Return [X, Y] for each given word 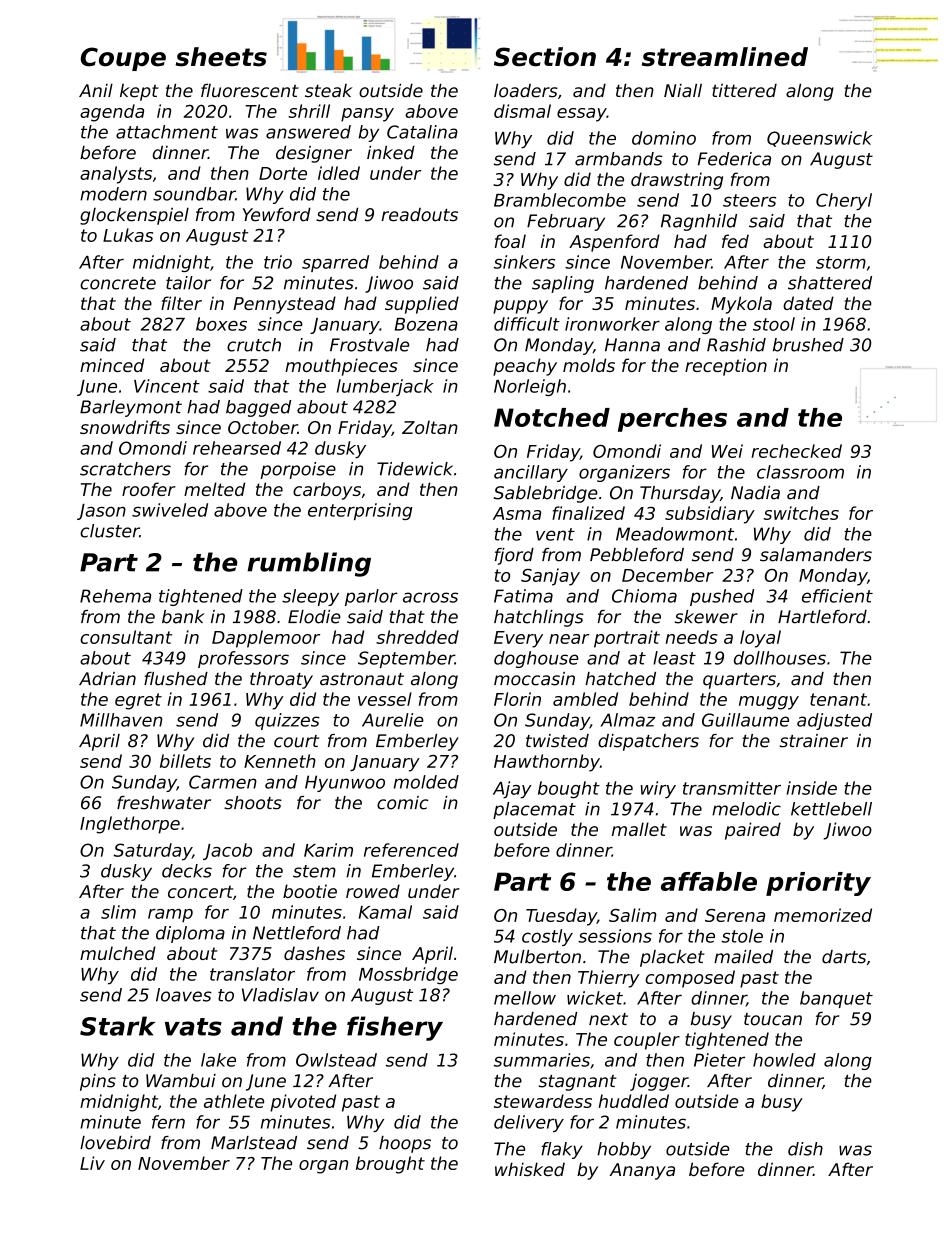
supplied [422, 305]
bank [183, 617]
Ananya [642, 1171]
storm [841, 262]
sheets [221, 57]
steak [328, 91]
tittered [744, 91]
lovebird [115, 1143]
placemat [534, 810]
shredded [417, 637]
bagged [258, 408]
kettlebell [831, 809]
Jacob [227, 851]
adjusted [834, 721]
